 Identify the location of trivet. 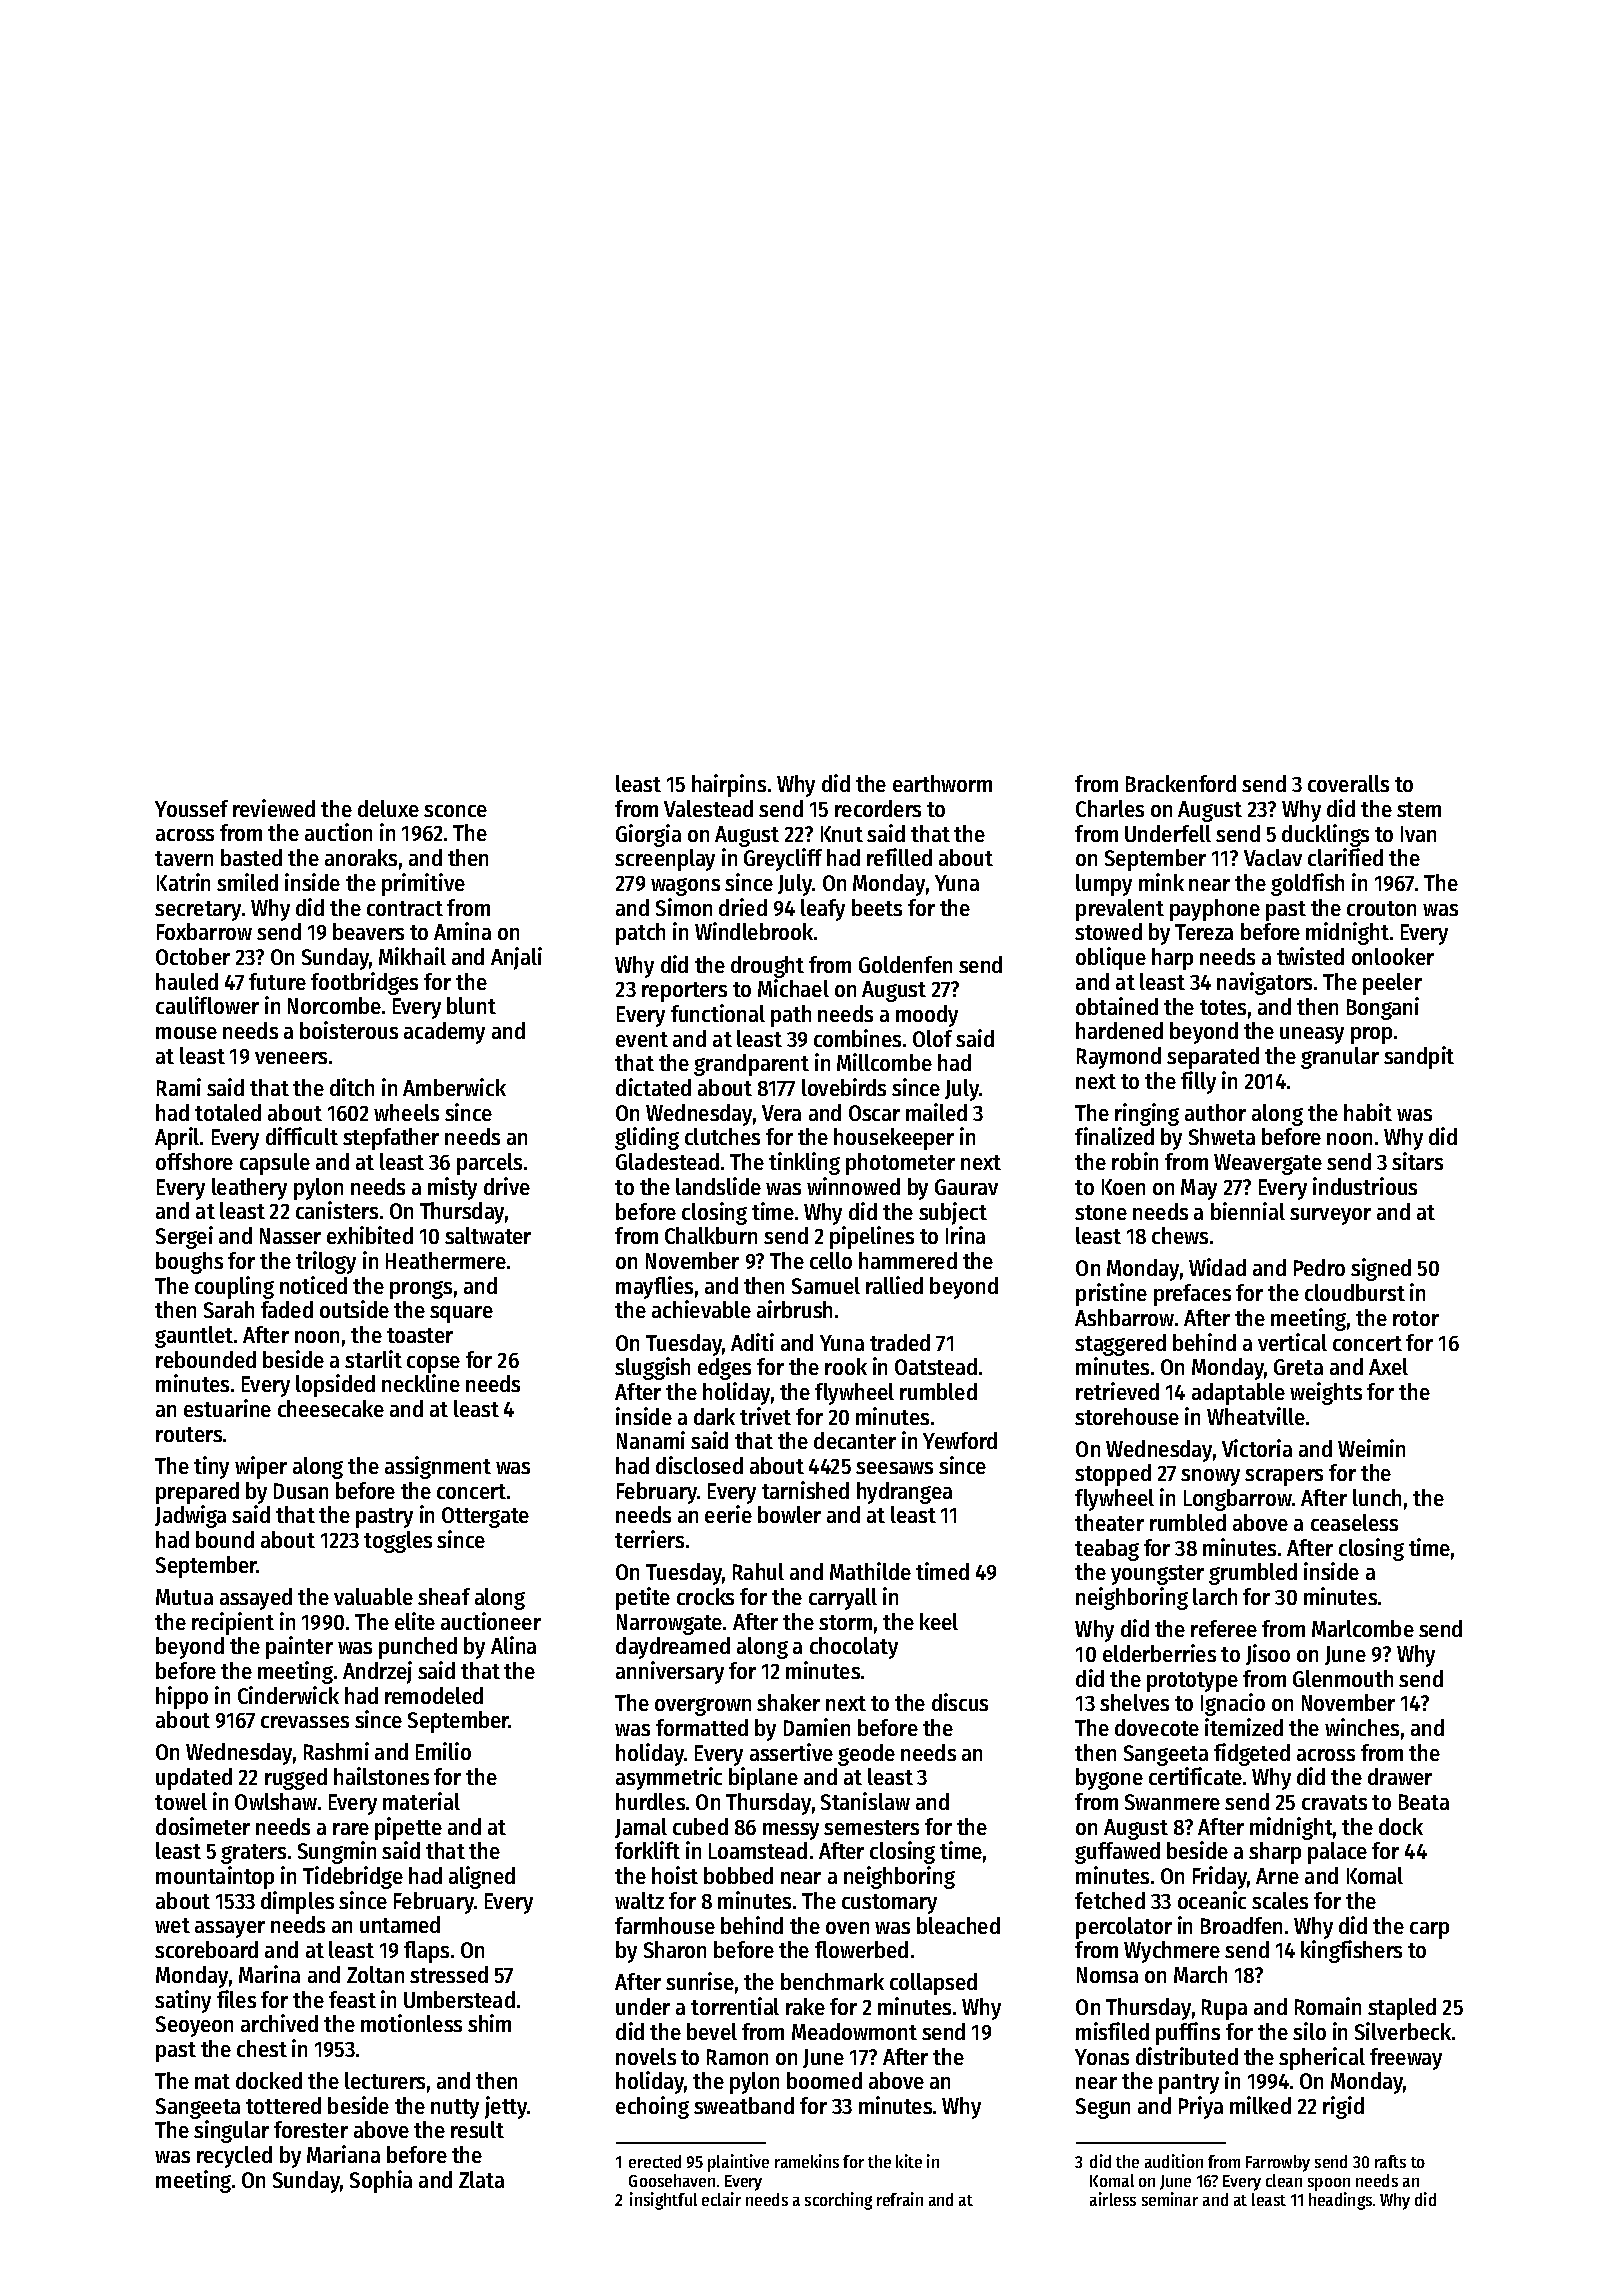
(765, 1416).
